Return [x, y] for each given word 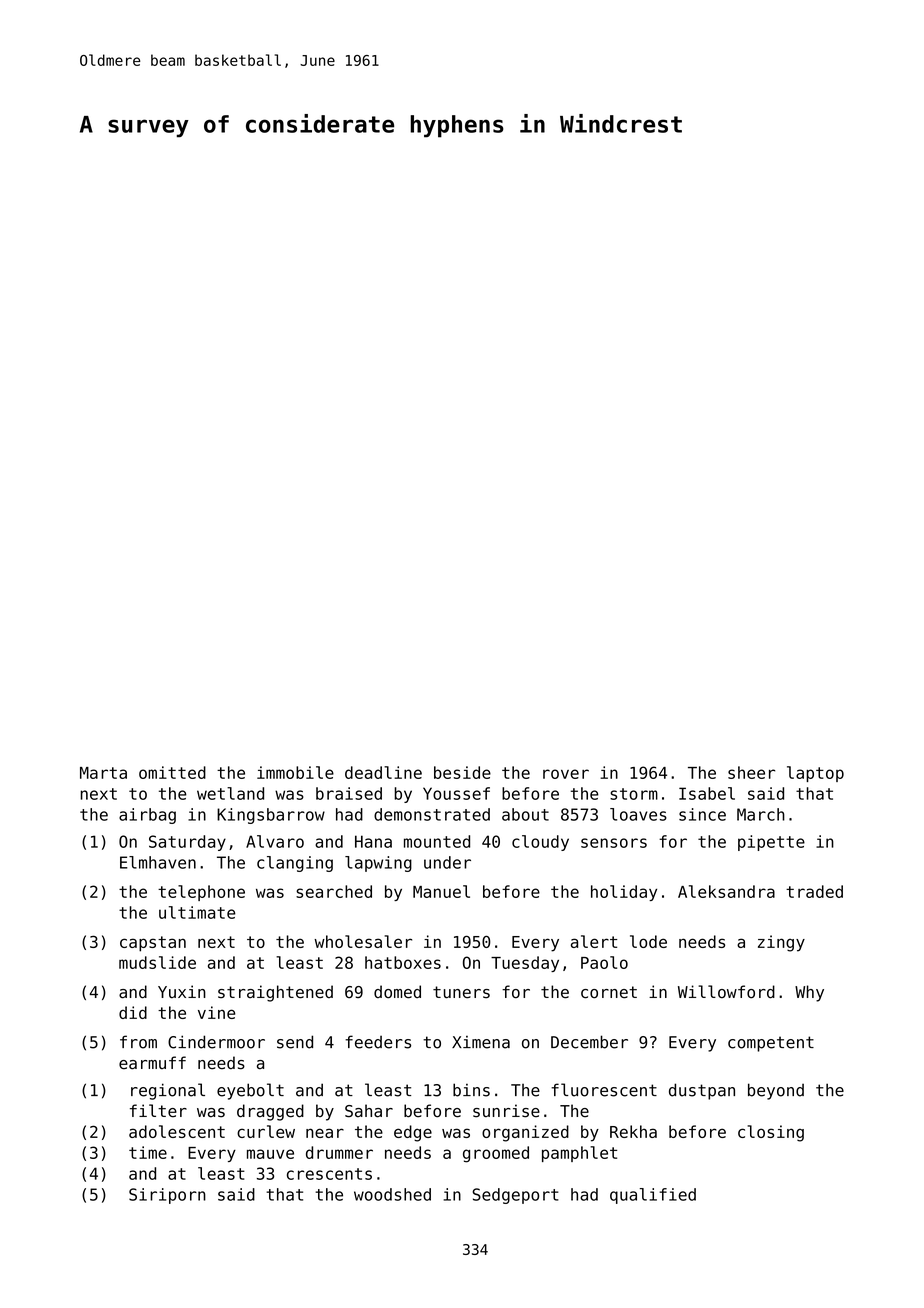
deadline [383, 772]
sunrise [506, 1111]
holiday [624, 893]
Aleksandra [726, 891]
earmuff [152, 1063]
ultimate [197, 912]
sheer [751, 772]
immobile [295, 772]
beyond [776, 1091]
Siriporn [167, 1196]
